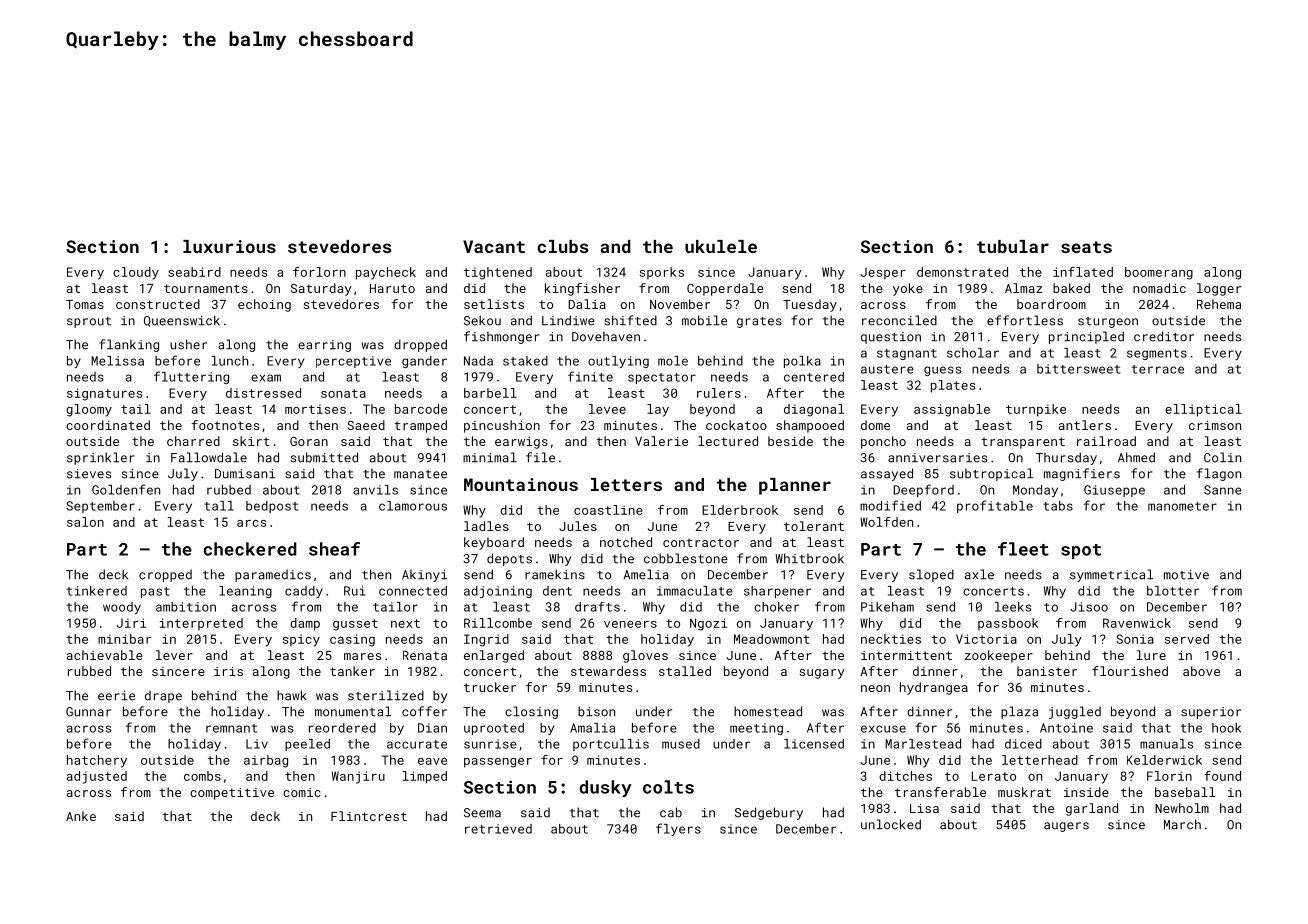  What do you see at coordinates (1082, 474) in the page?
I see `magnifiers` at bounding box center [1082, 474].
